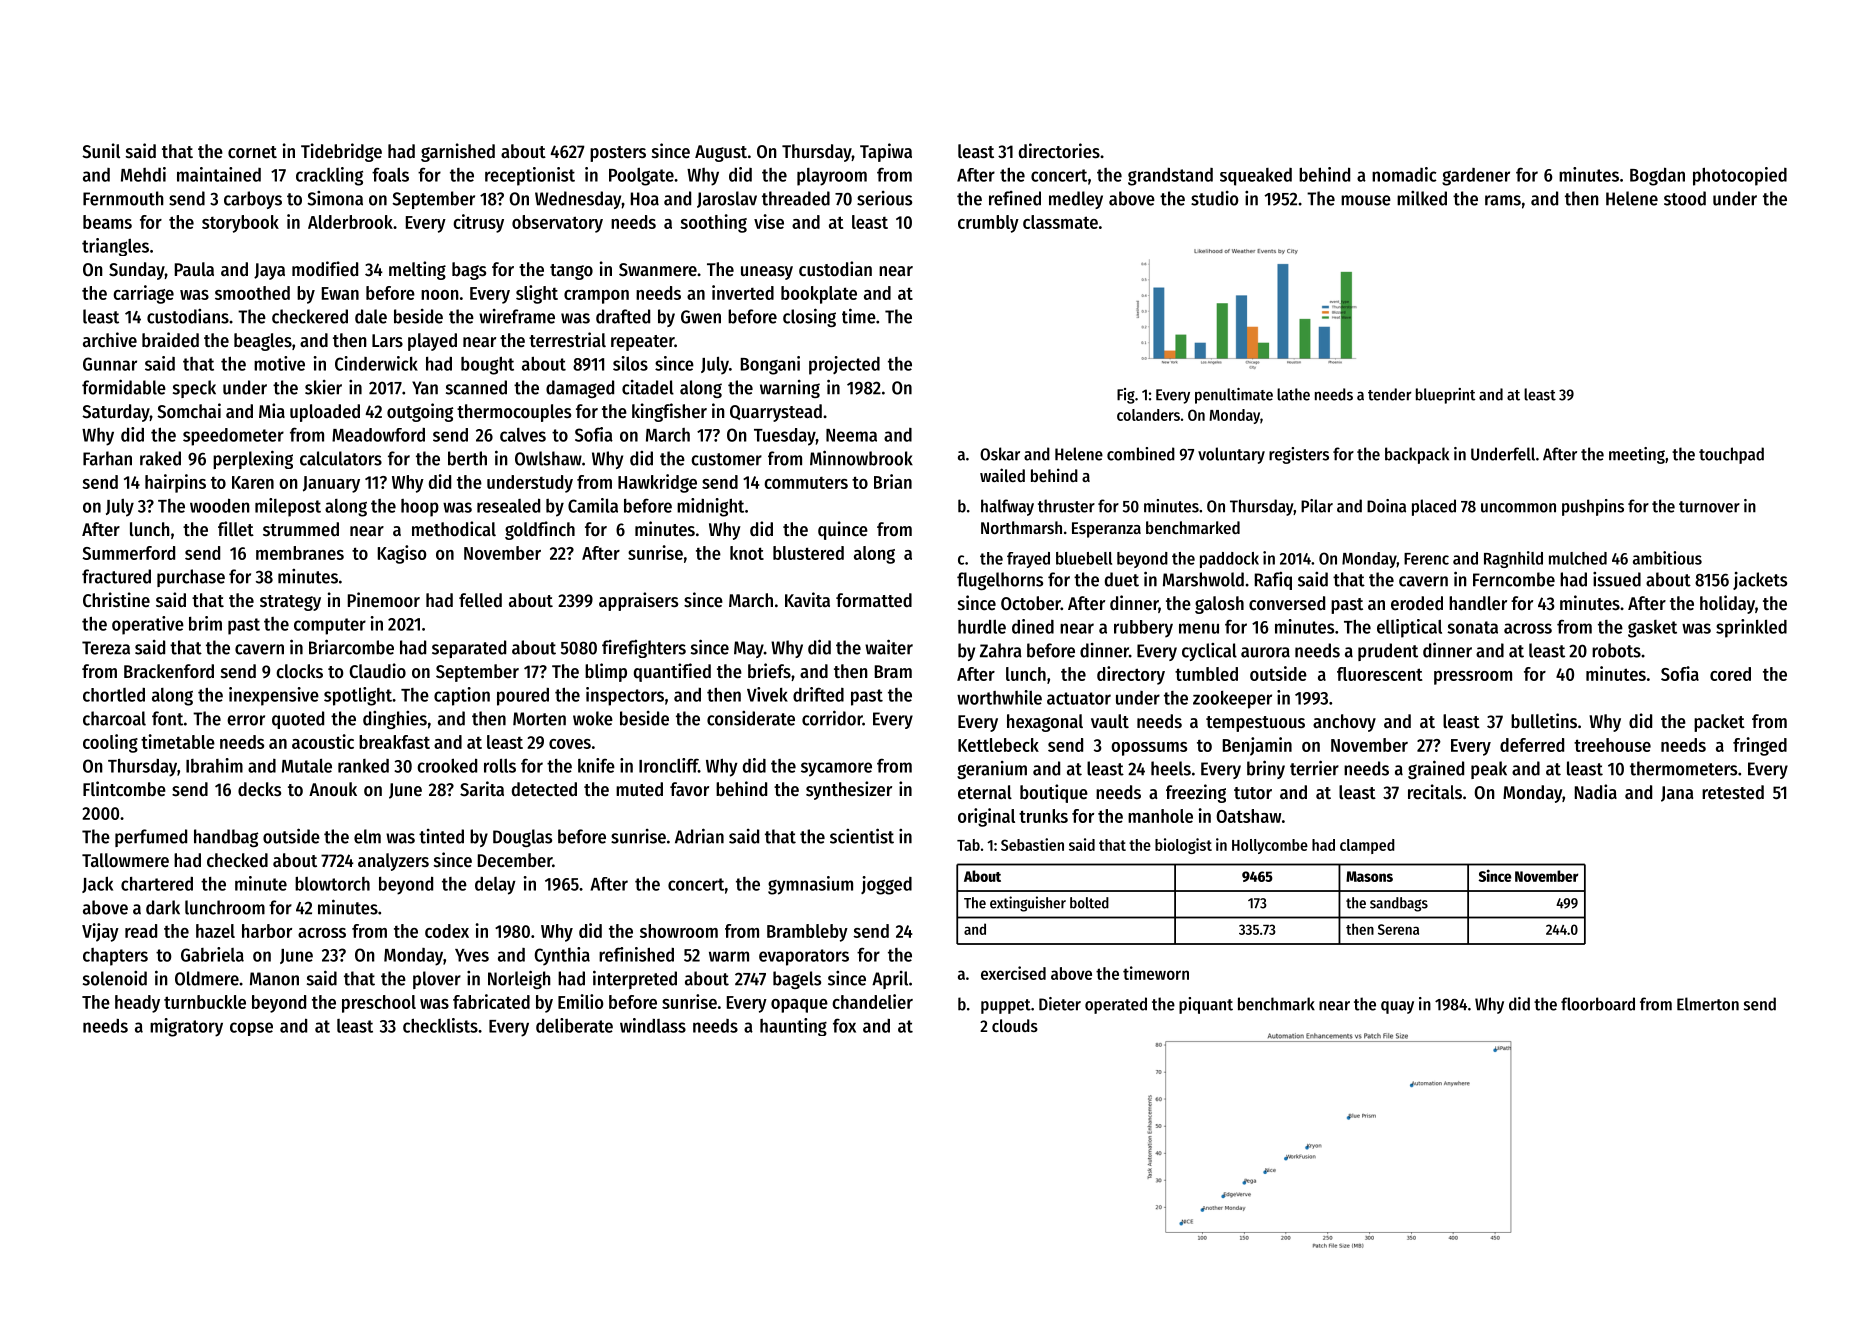 The image size is (1870, 1322). I want to click on pushpins, so click(1593, 507).
